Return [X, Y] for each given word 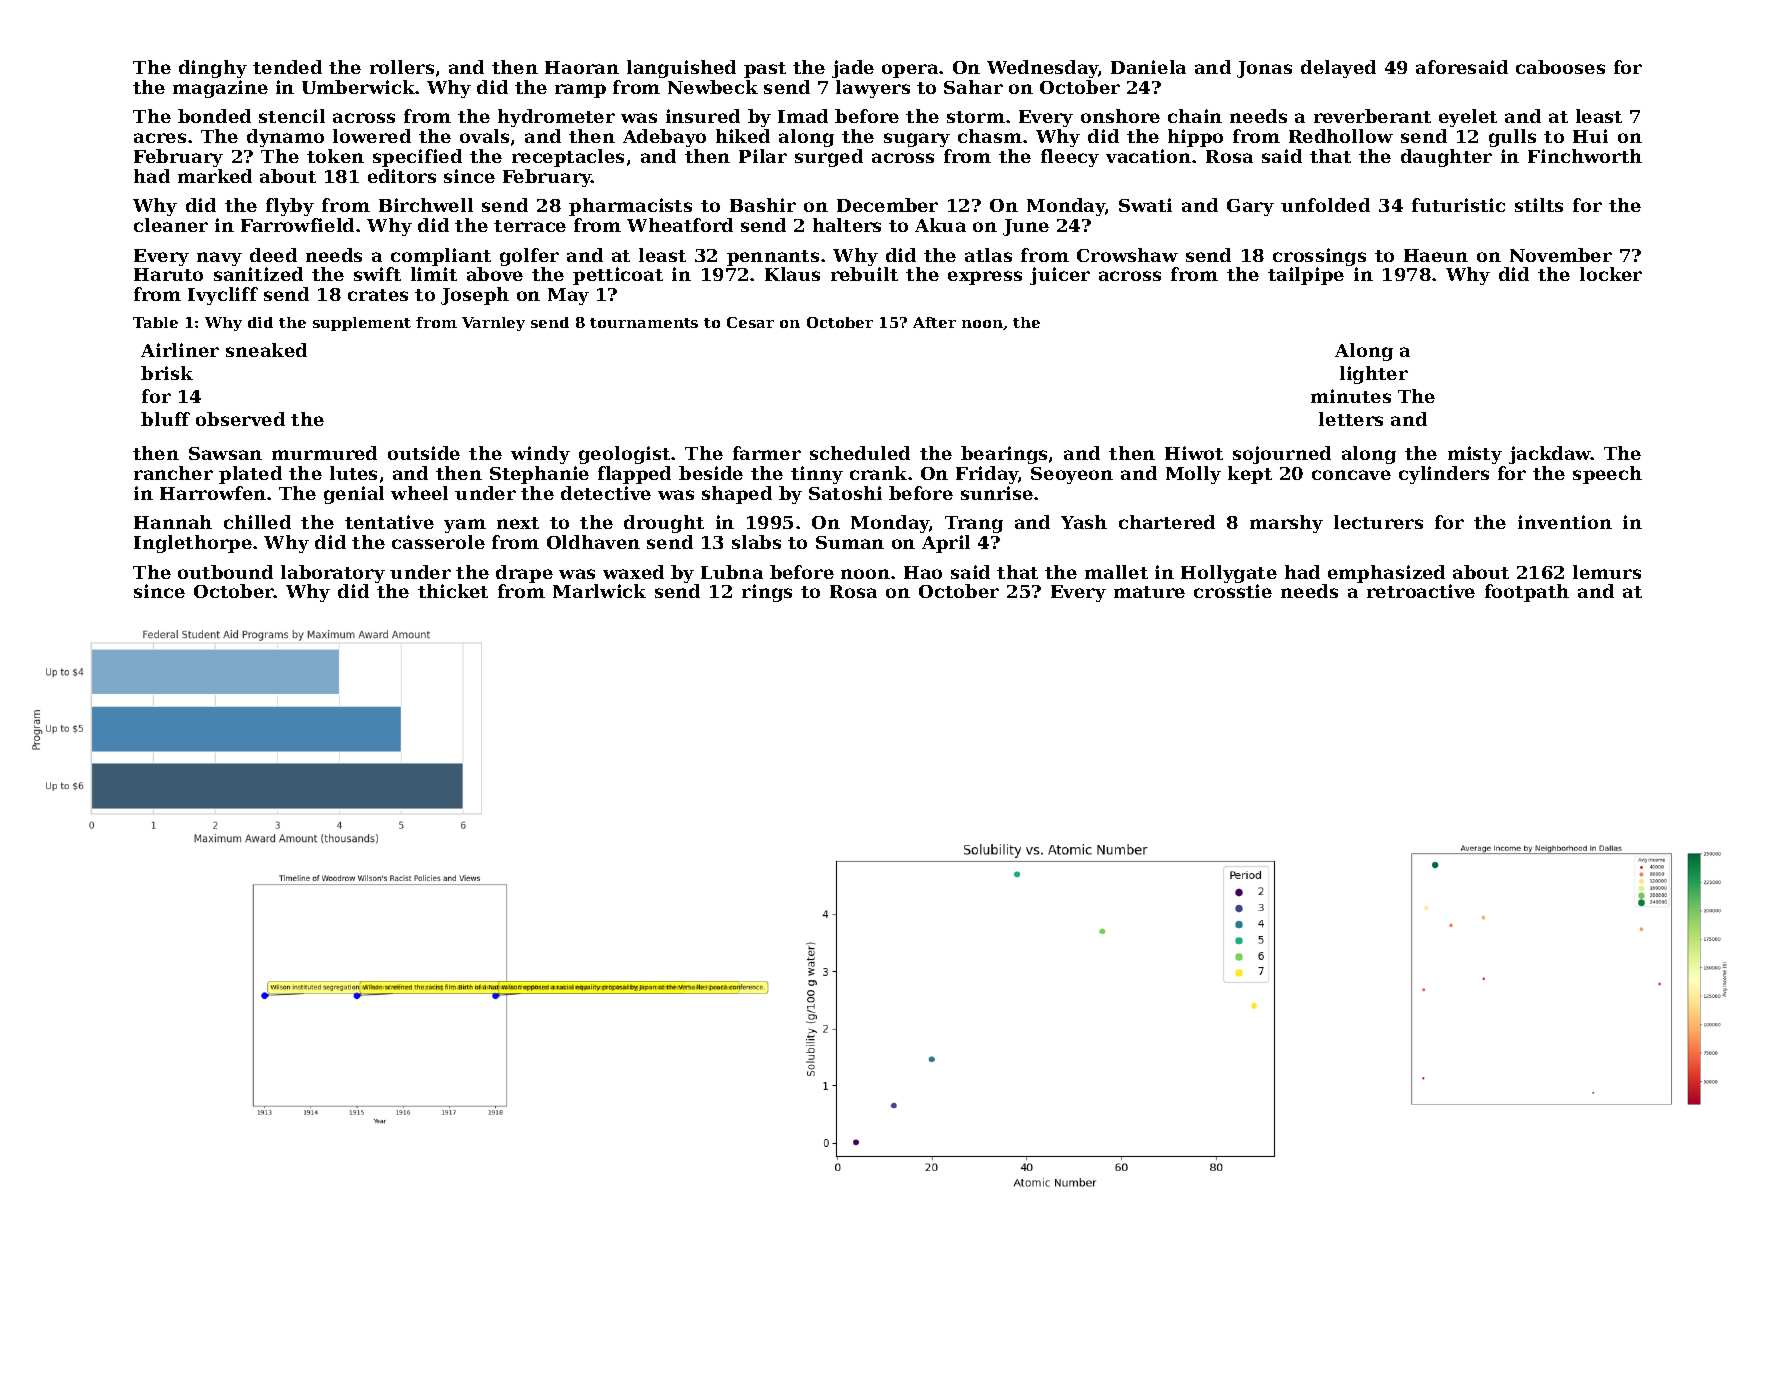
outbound [225, 572]
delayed [1338, 69]
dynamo [285, 138]
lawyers [873, 89]
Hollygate [1229, 574]
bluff [165, 419]
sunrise [997, 493]
